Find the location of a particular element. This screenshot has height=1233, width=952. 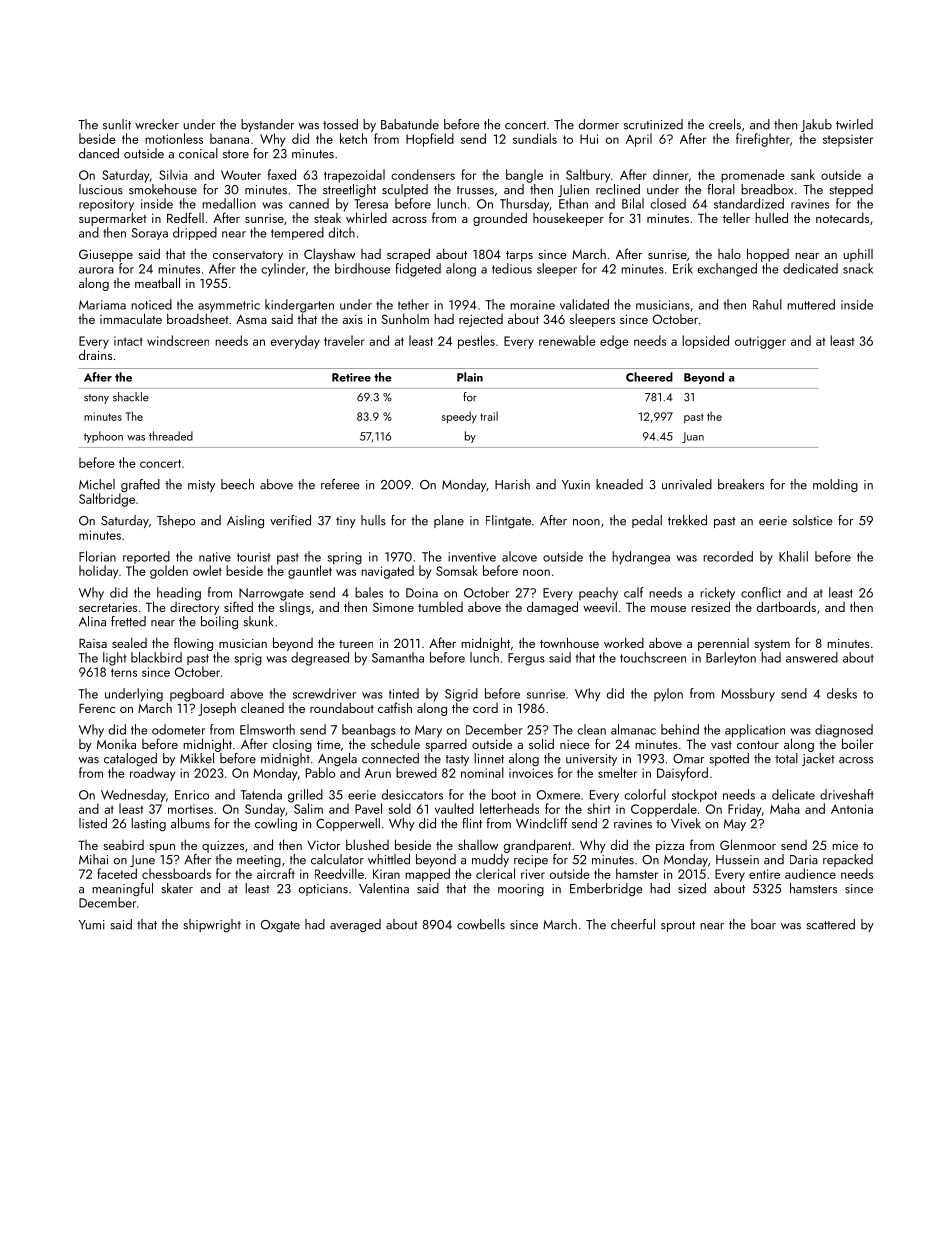

Ferenc is located at coordinates (97, 708).
